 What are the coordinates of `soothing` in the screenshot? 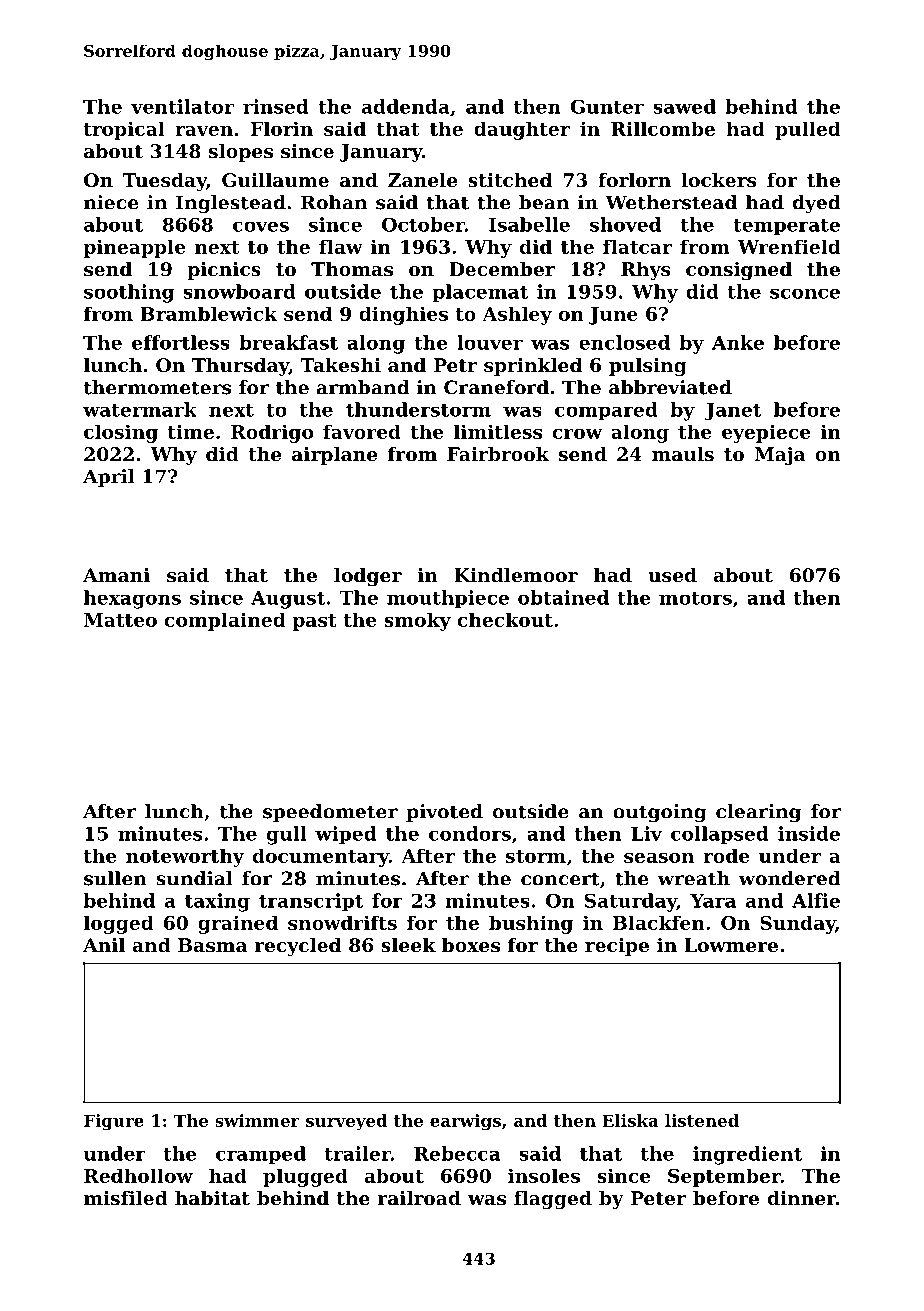 It's located at (129, 293).
